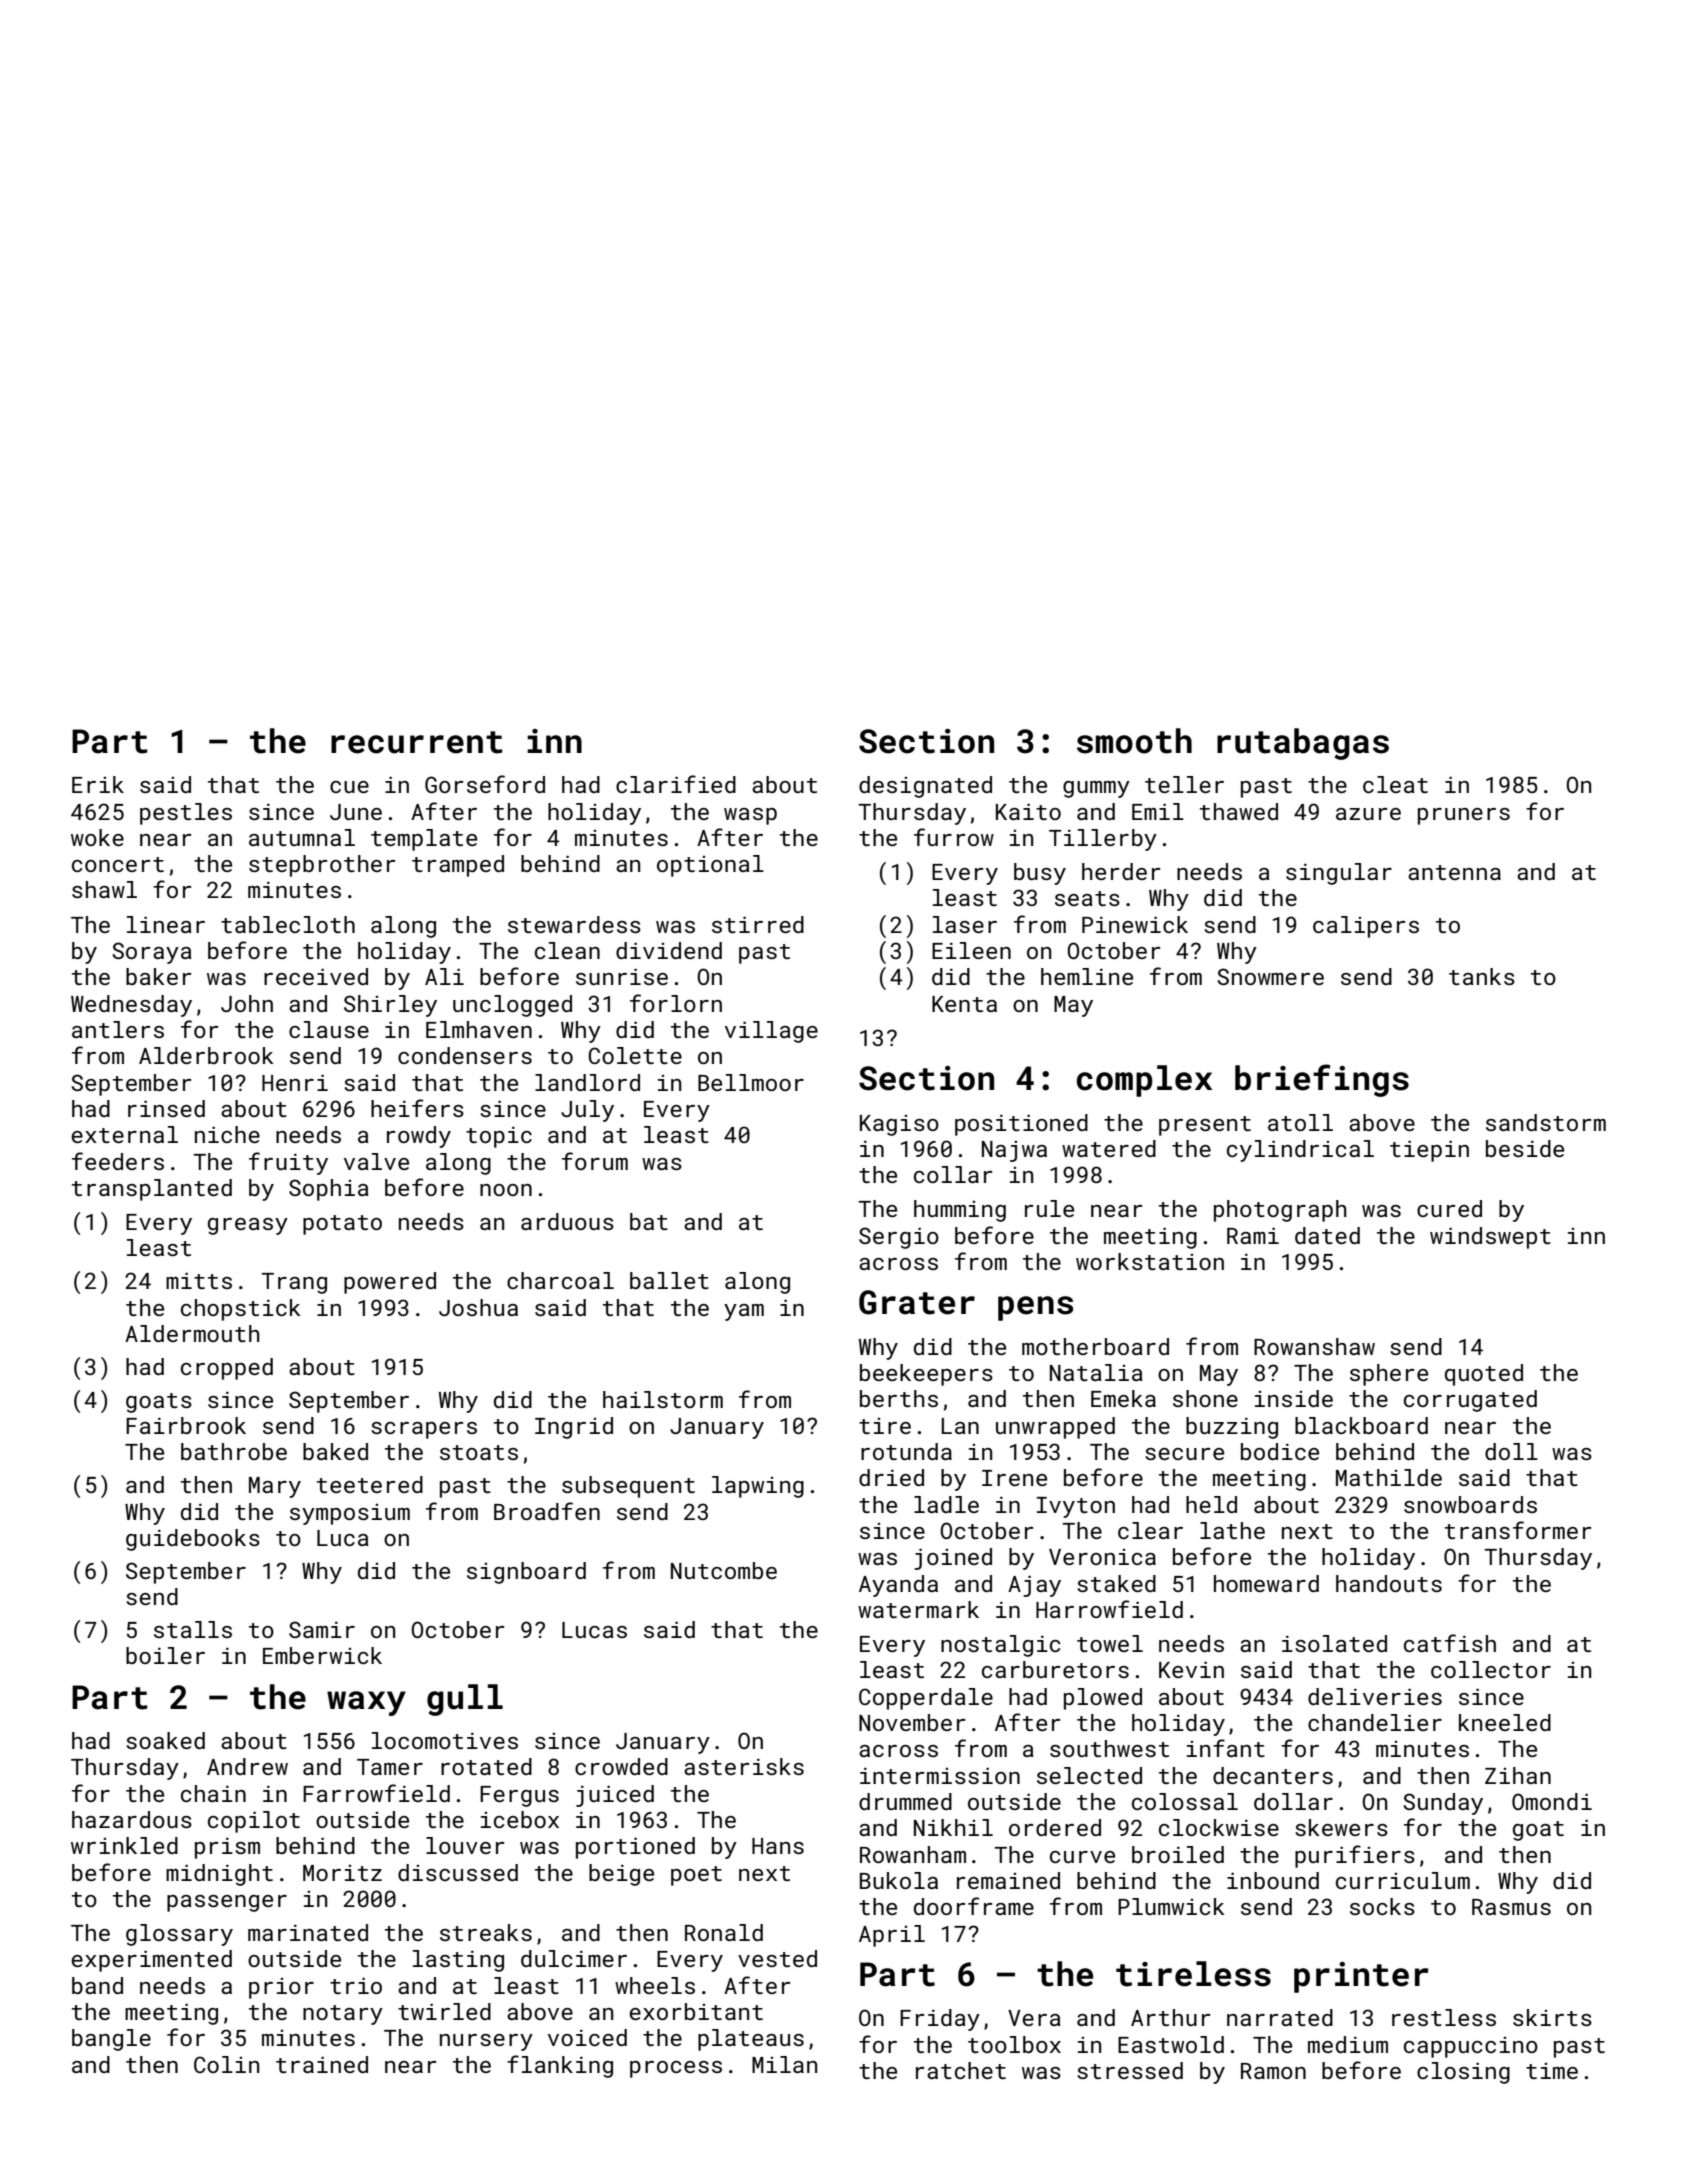  What do you see at coordinates (912, 1722) in the screenshot?
I see `November` at bounding box center [912, 1722].
